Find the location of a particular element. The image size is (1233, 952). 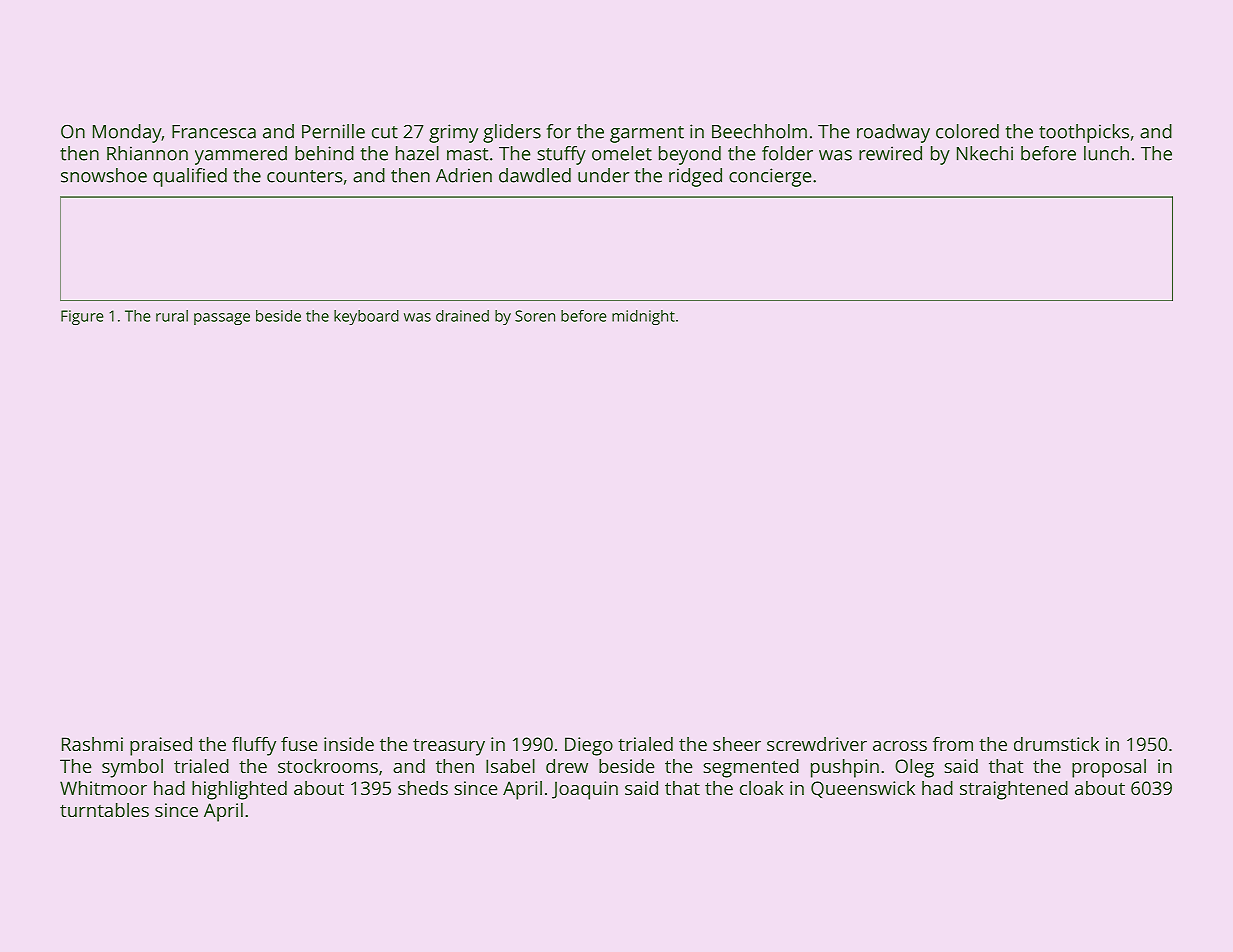

inside is located at coordinates (349, 744).
